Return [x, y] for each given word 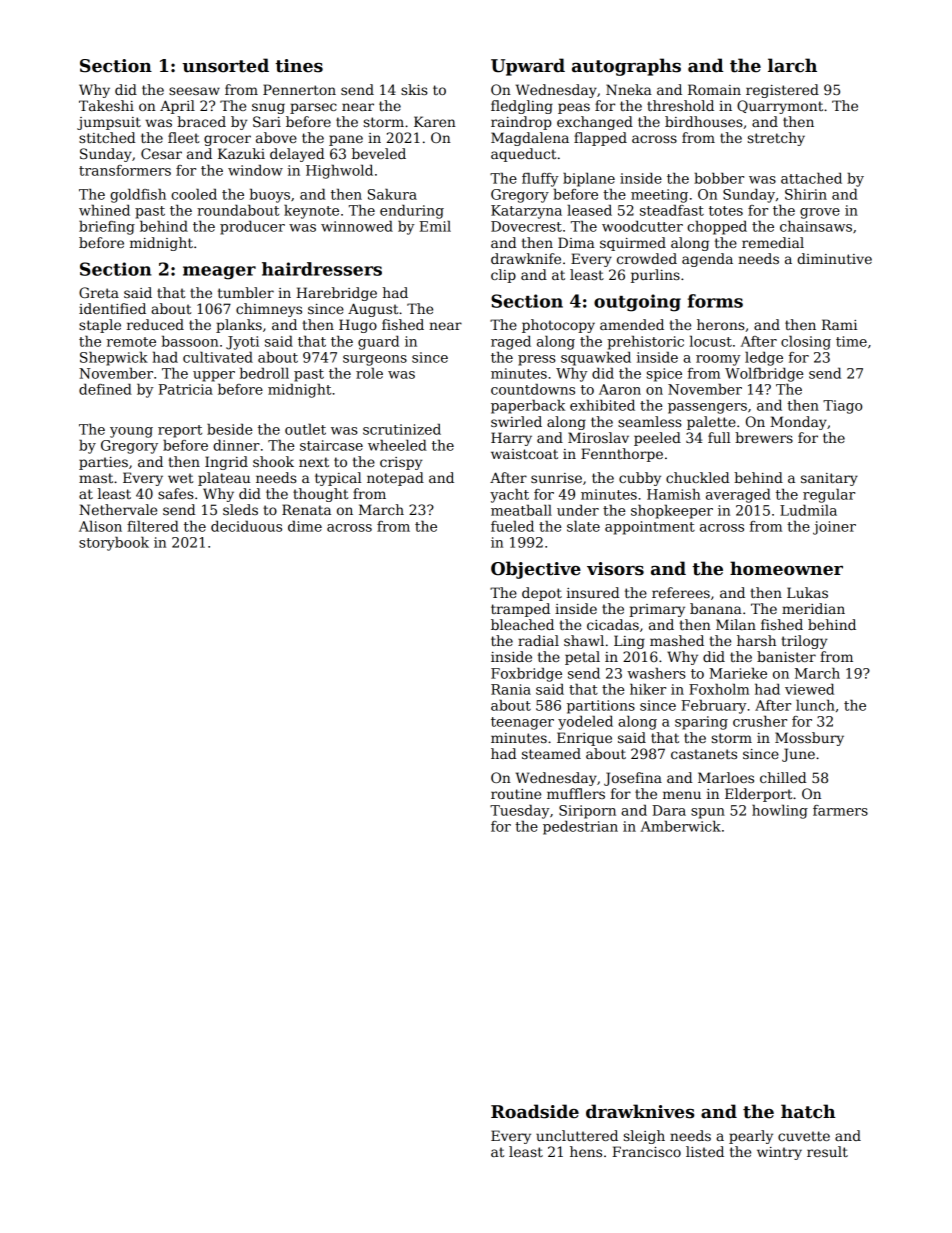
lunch [815, 705]
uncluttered [577, 1135]
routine [516, 794]
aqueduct [523, 155]
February [714, 707]
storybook [114, 544]
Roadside [535, 1111]
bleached [522, 624]
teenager [522, 723]
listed [705, 1151]
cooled [194, 194]
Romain [714, 89]
